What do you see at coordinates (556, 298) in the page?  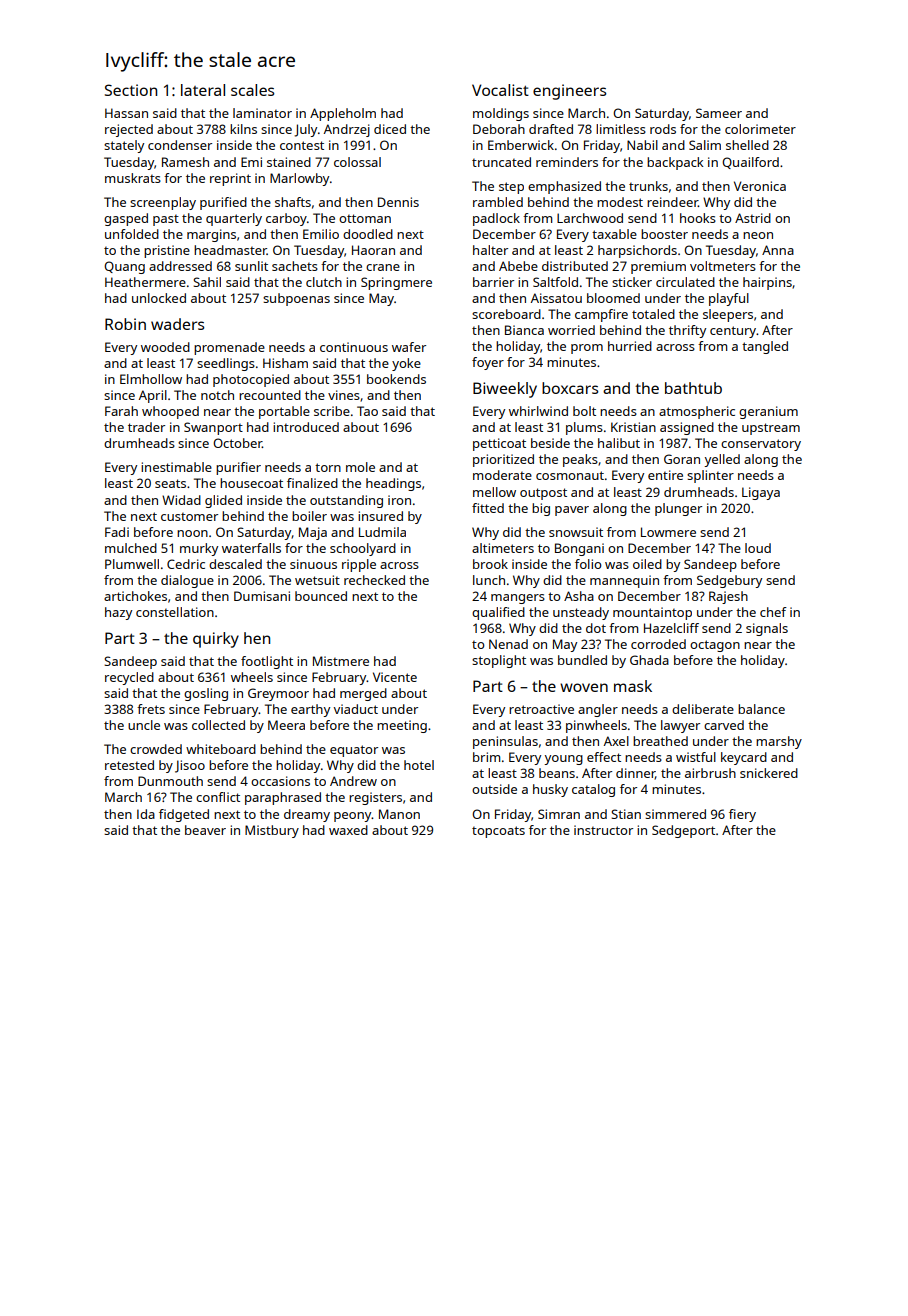 I see `Aissatou` at bounding box center [556, 298].
